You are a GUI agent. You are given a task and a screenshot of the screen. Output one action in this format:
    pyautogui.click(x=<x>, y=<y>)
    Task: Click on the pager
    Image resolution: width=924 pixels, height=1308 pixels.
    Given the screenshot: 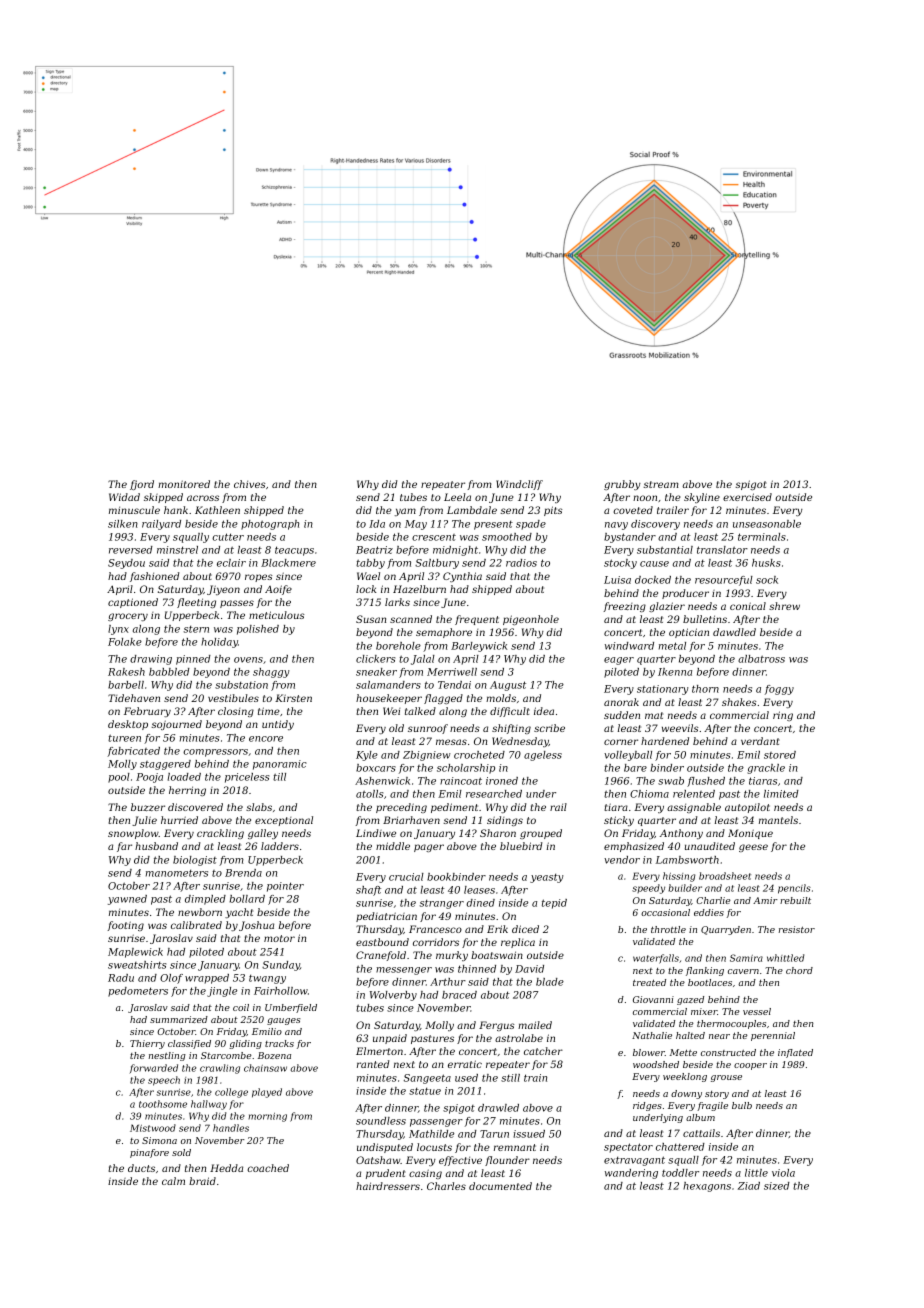 What is the action you would take?
    pyautogui.click(x=429, y=848)
